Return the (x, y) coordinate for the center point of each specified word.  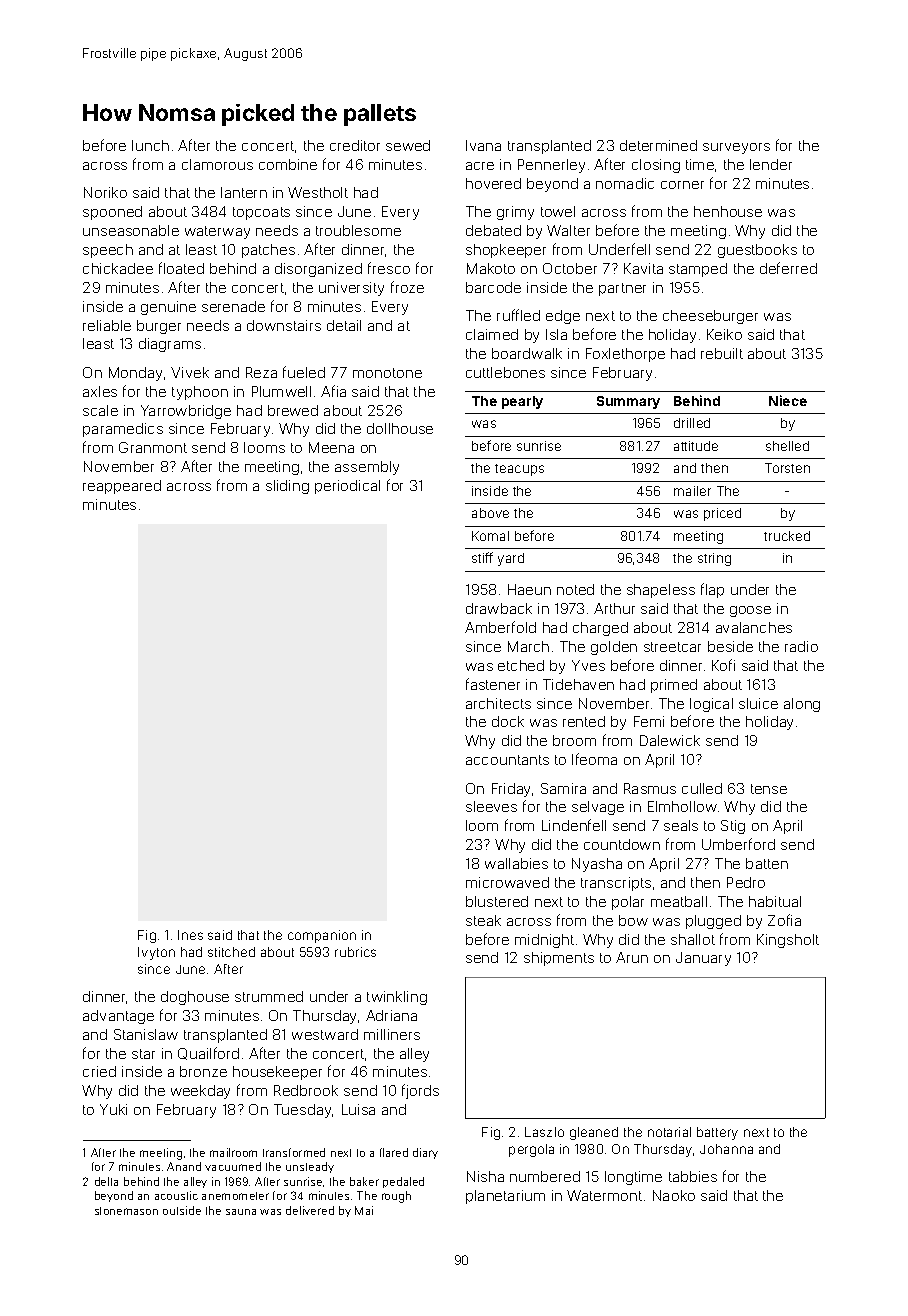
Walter (568, 230)
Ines (190, 935)
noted (575, 589)
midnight (544, 941)
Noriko (105, 192)
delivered (310, 1210)
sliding (287, 487)
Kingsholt (788, 941)
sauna (241, 1212)
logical (711, 705)
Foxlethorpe (625, 355)
